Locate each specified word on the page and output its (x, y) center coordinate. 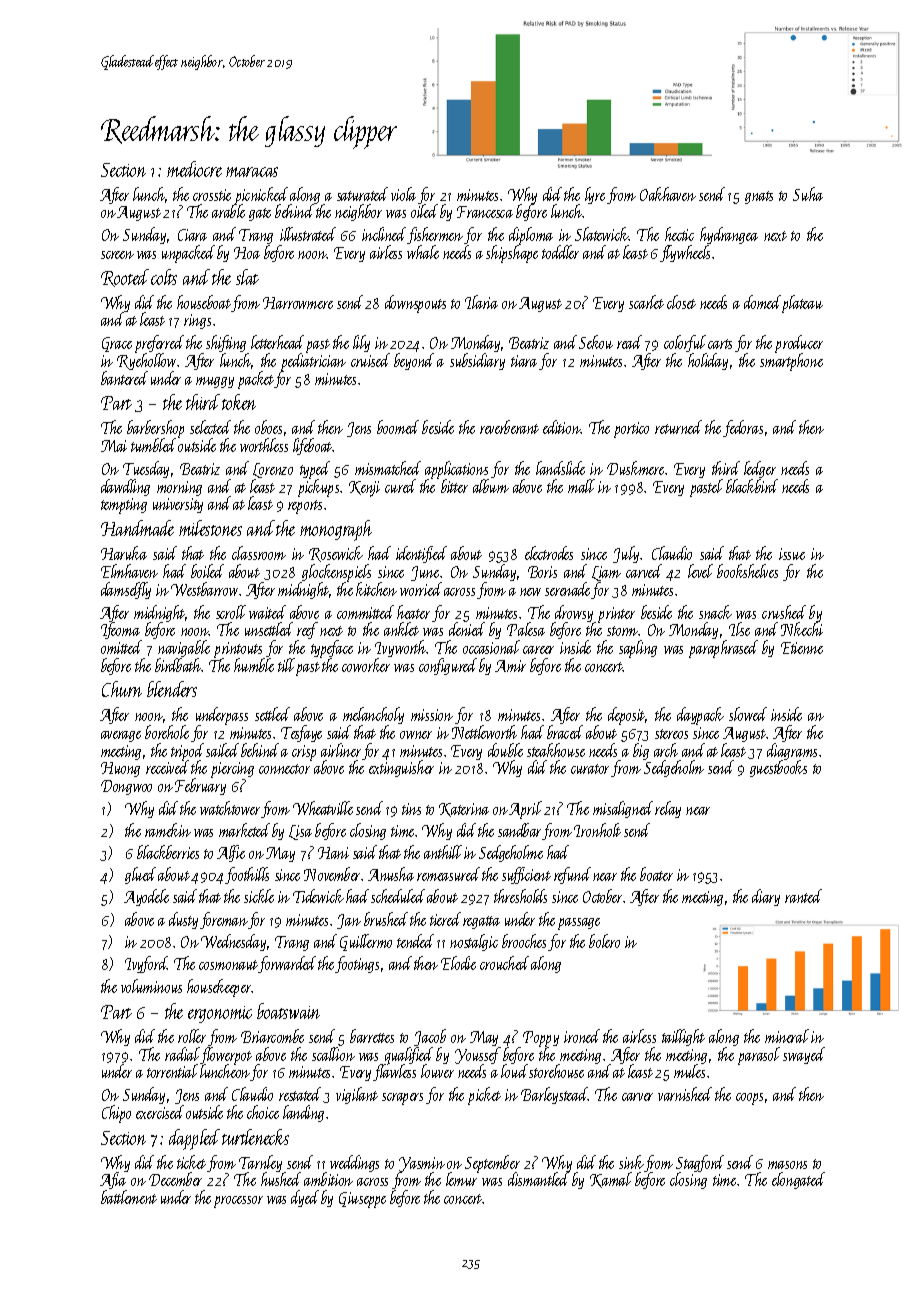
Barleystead (554, 1095)
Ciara (192, 235)
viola (403, 194)
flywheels (685, 253)
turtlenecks (255, 1137)
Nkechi (802, 629)
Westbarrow (204, 589)
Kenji (364, 489)
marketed (244, 830)
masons (787, 1165)
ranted (803, 896)
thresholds (520, 896)
